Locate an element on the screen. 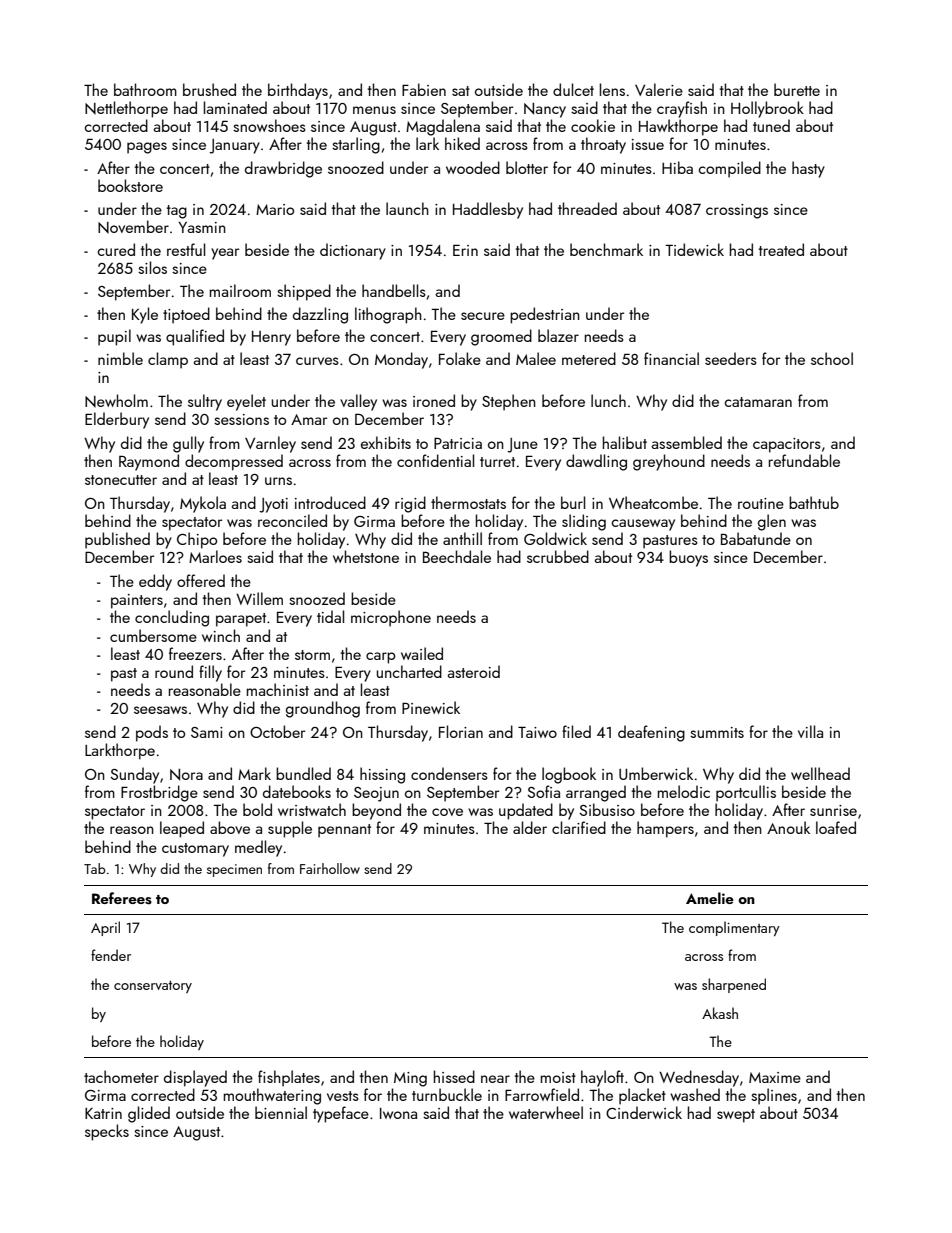  school is located at coordinates (832, 358).
